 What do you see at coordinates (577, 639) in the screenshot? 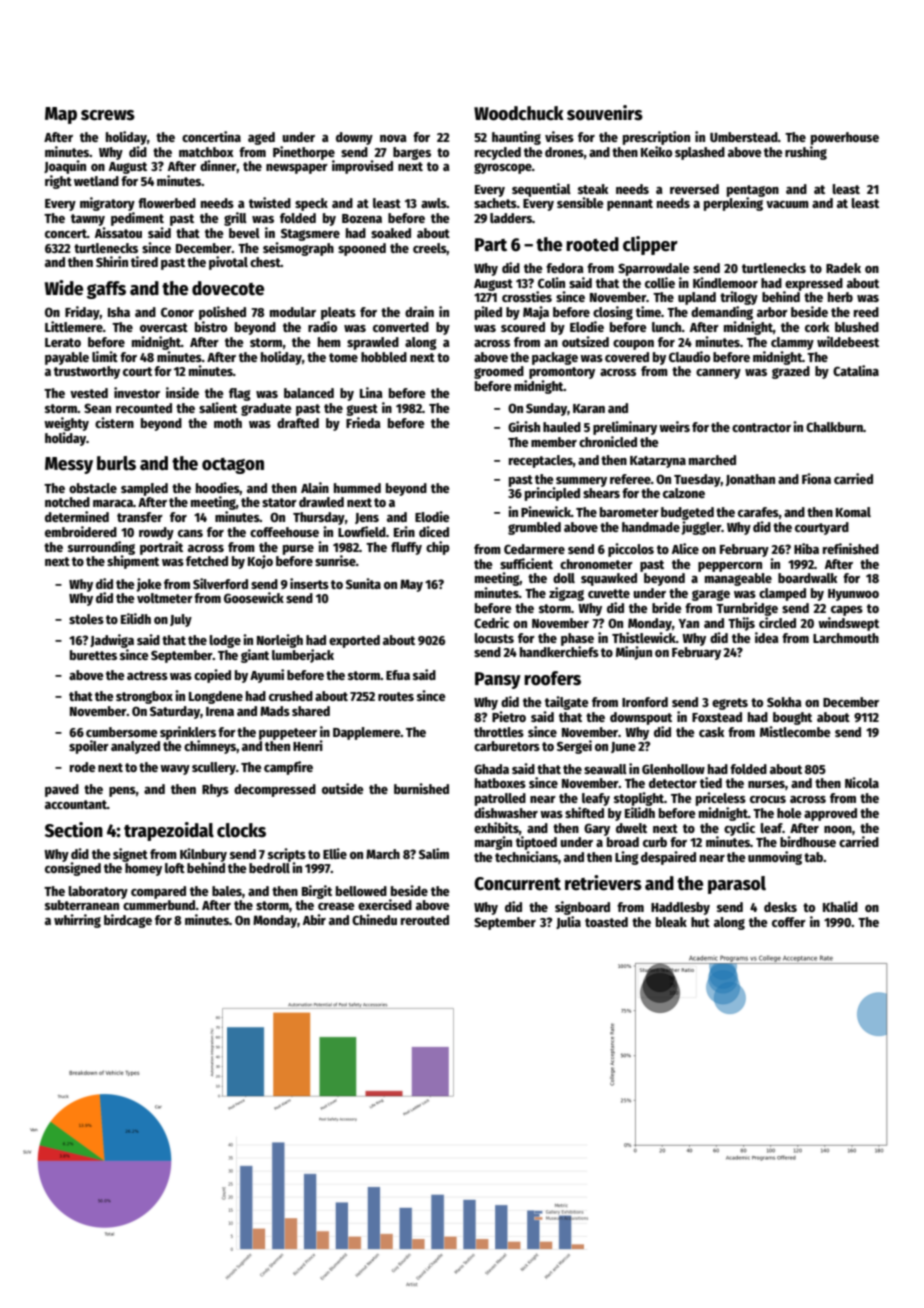
I see `phase` at bounding box center [577, 639].
